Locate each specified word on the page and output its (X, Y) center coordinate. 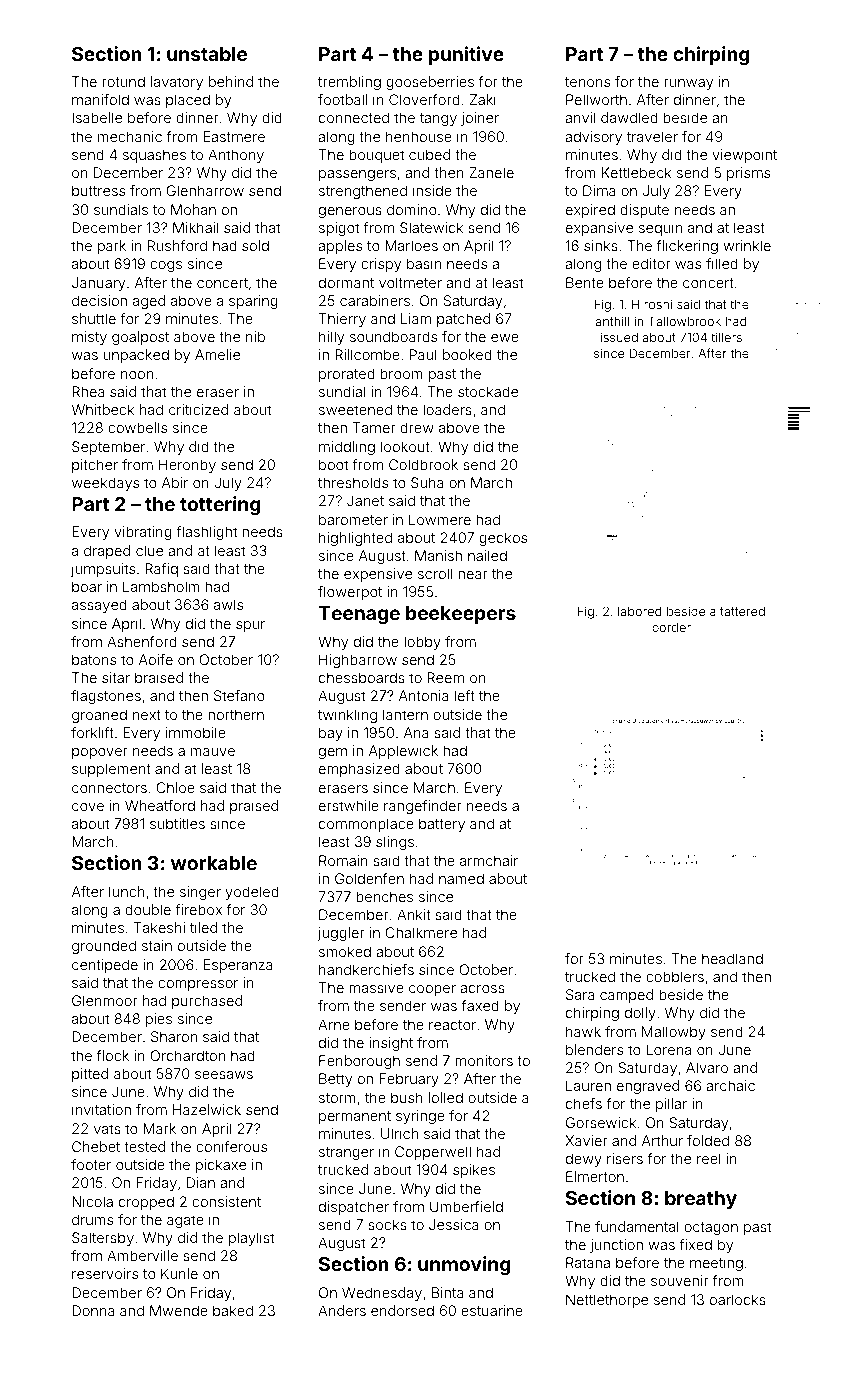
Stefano (239, 695)
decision (99, 300)
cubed (429, 154)
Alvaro (707, 1067)
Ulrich (399, 1133)
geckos (503, 539)
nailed (487, 555)
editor (651, 263)
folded (708, 1140)
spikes (474, 1171)
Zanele (491, 172)
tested (144, 1146)
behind (231, 81)
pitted (90, 1075)
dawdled (629, 117)
